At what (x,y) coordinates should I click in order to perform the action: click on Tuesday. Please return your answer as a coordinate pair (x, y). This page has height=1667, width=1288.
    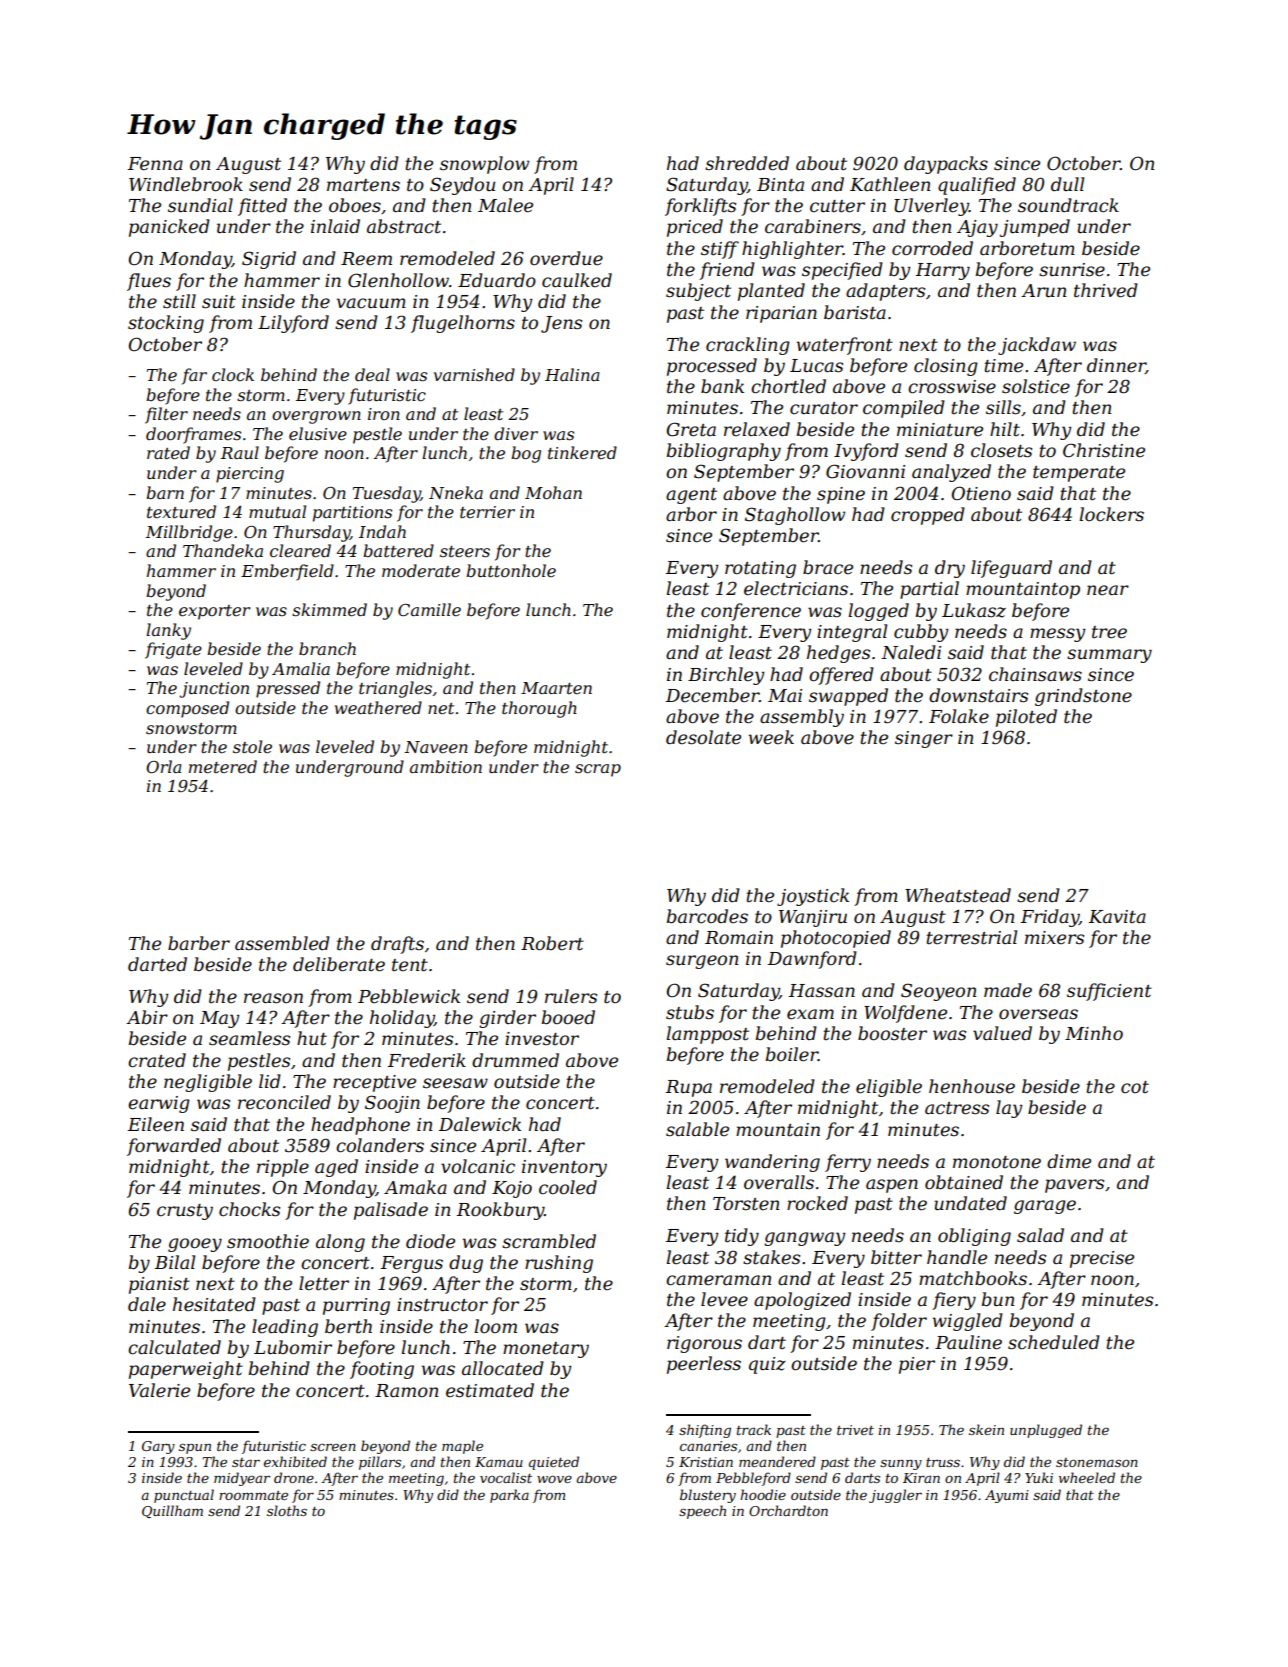
    Looking at the image, I should click on (387, 494).
